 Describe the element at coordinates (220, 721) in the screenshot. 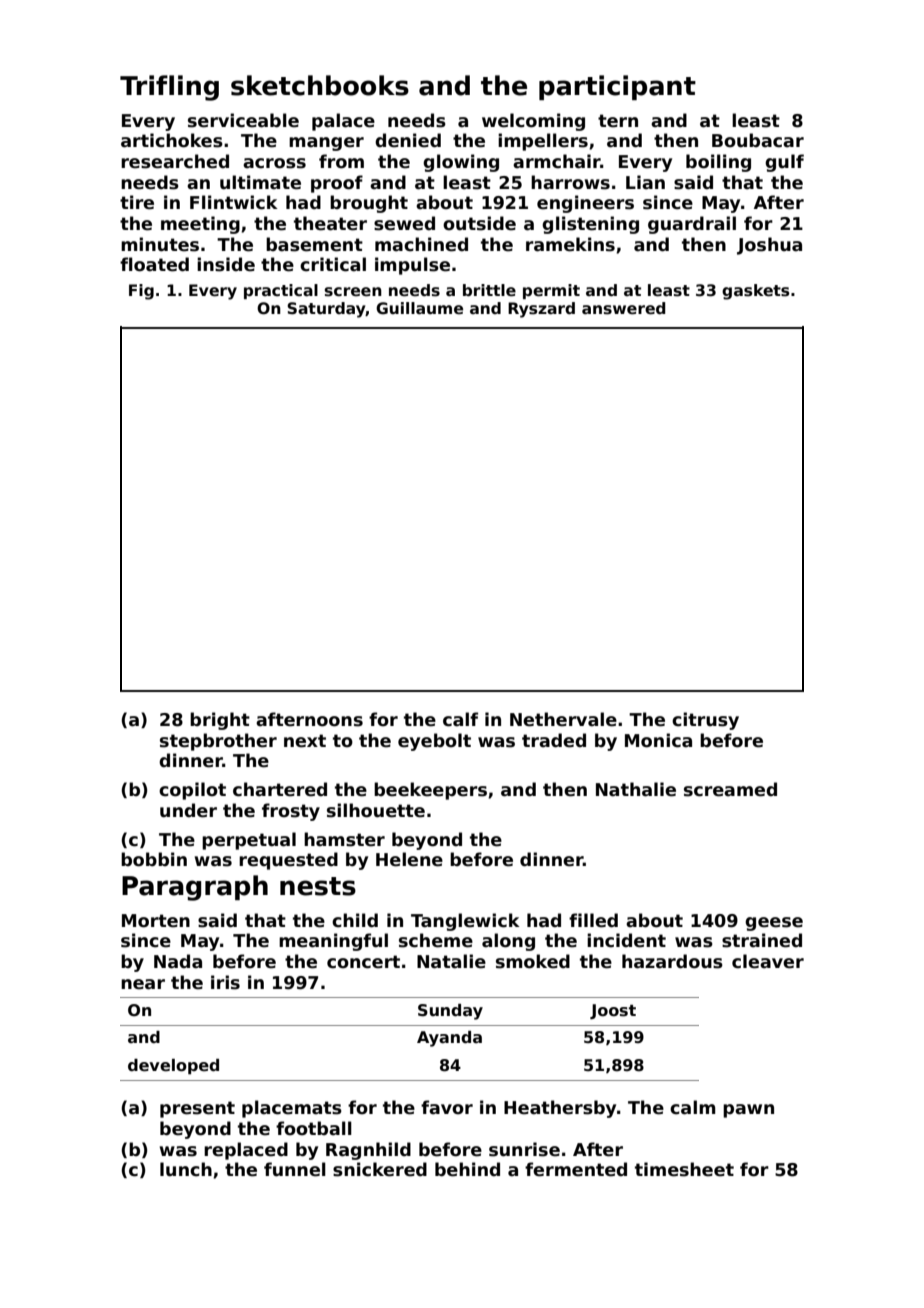

I see `bright` at that location.
